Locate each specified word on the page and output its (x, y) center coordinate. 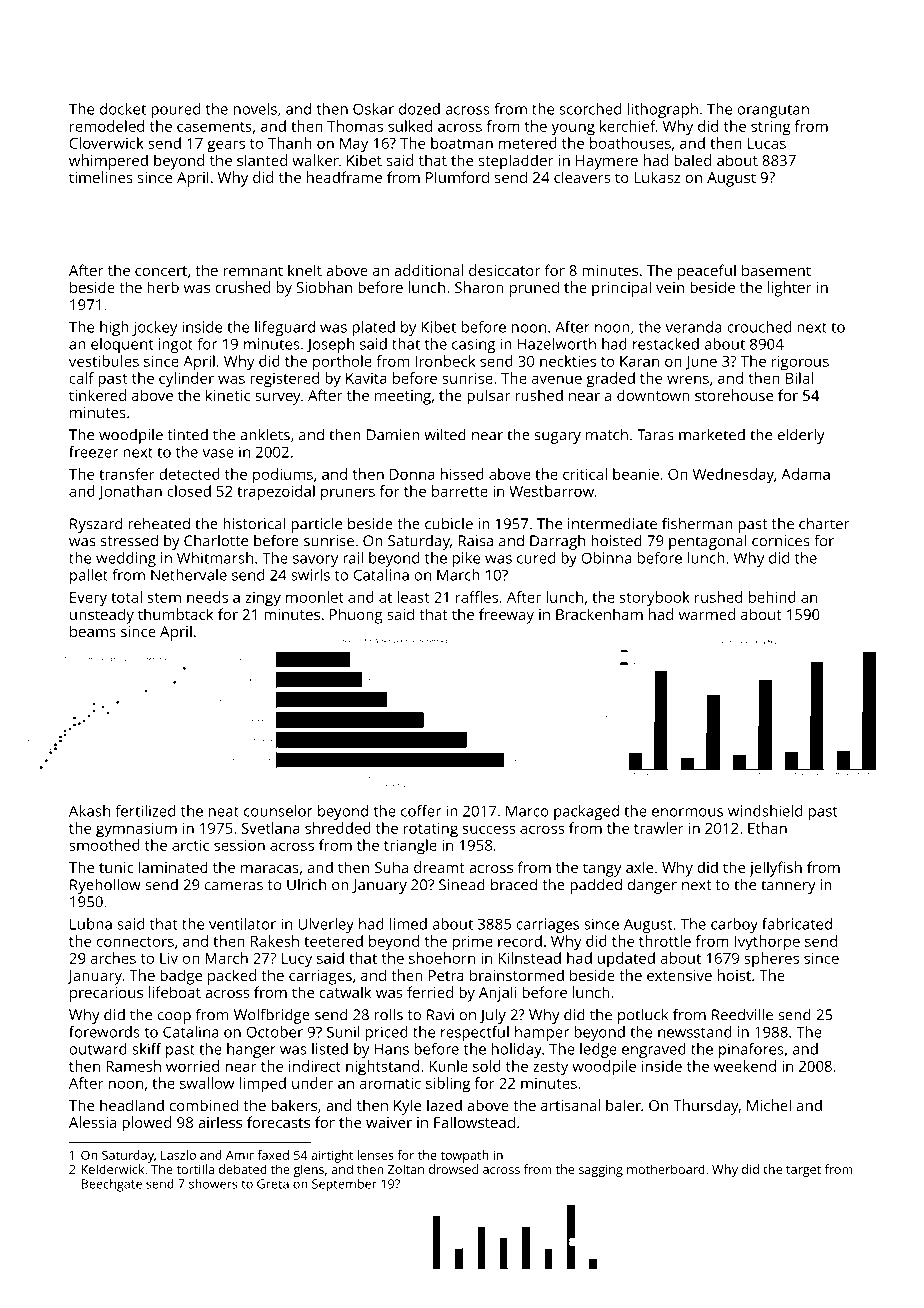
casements (214, 127)
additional (428, 270)
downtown (653, 395)
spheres (771, 960)
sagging (601, 1171)
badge (181, 977)
